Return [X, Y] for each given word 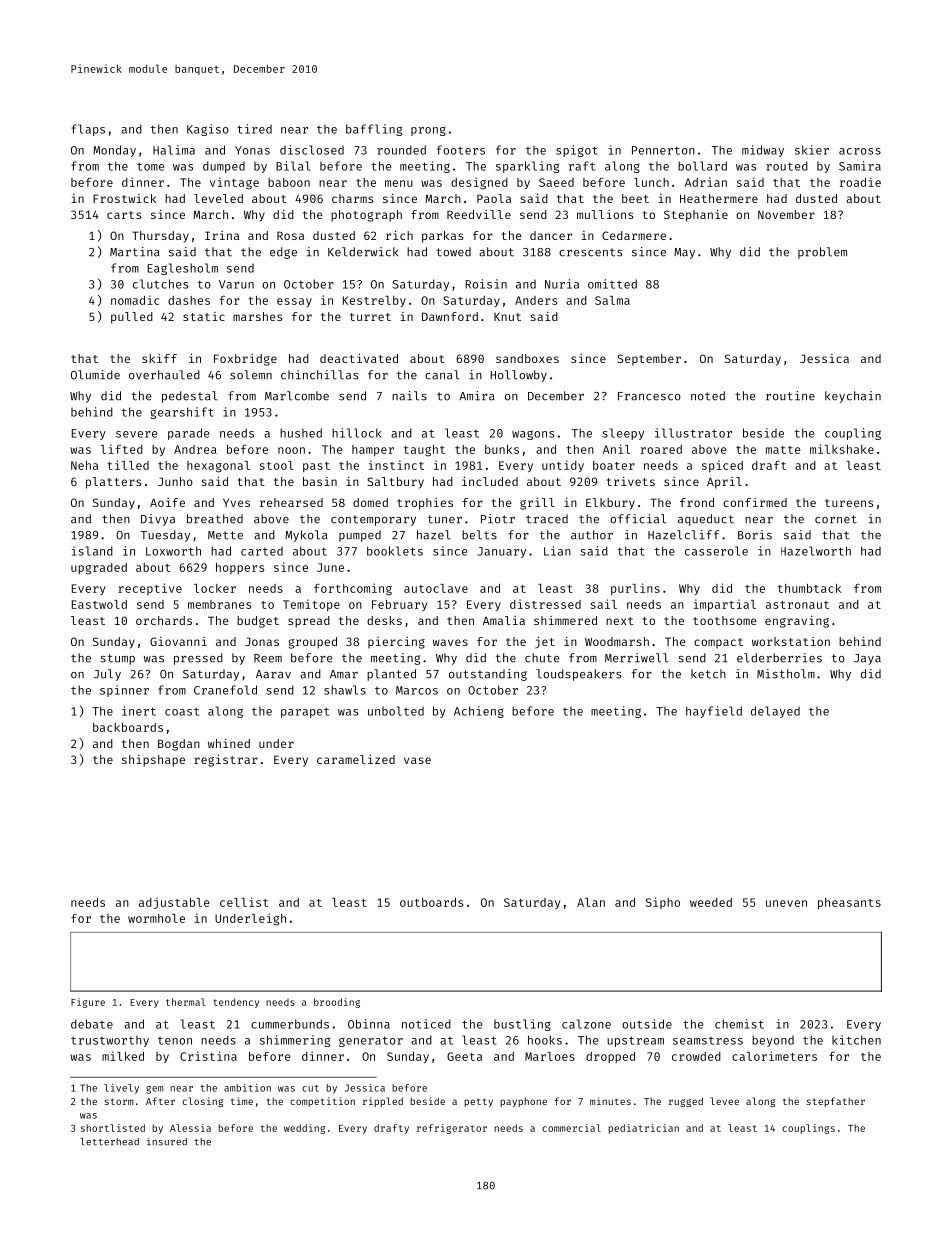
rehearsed [291, 502]
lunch [651, 182]
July [107, 675]
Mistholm [786, 674]
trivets [631, 481]
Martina [135, 252]
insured [167, 1141]
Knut [507, 316]
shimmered [565, 620]
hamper [373, 450]
